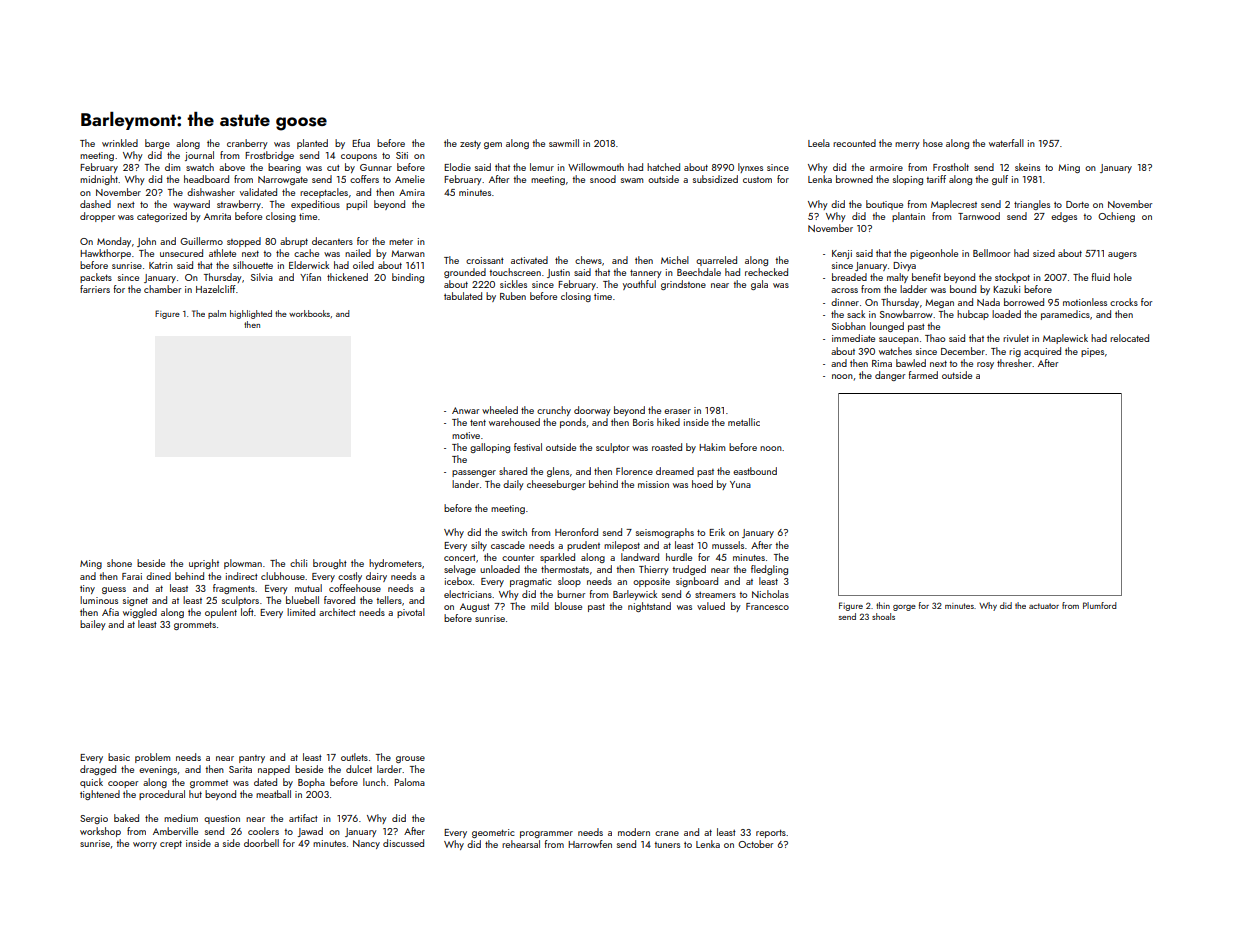 Image resolution: width=1233 pixels, height=952 pixels. What do you see at coordinates (222, 819) in the image?
I see `question` at bounding box center [222, 819].
